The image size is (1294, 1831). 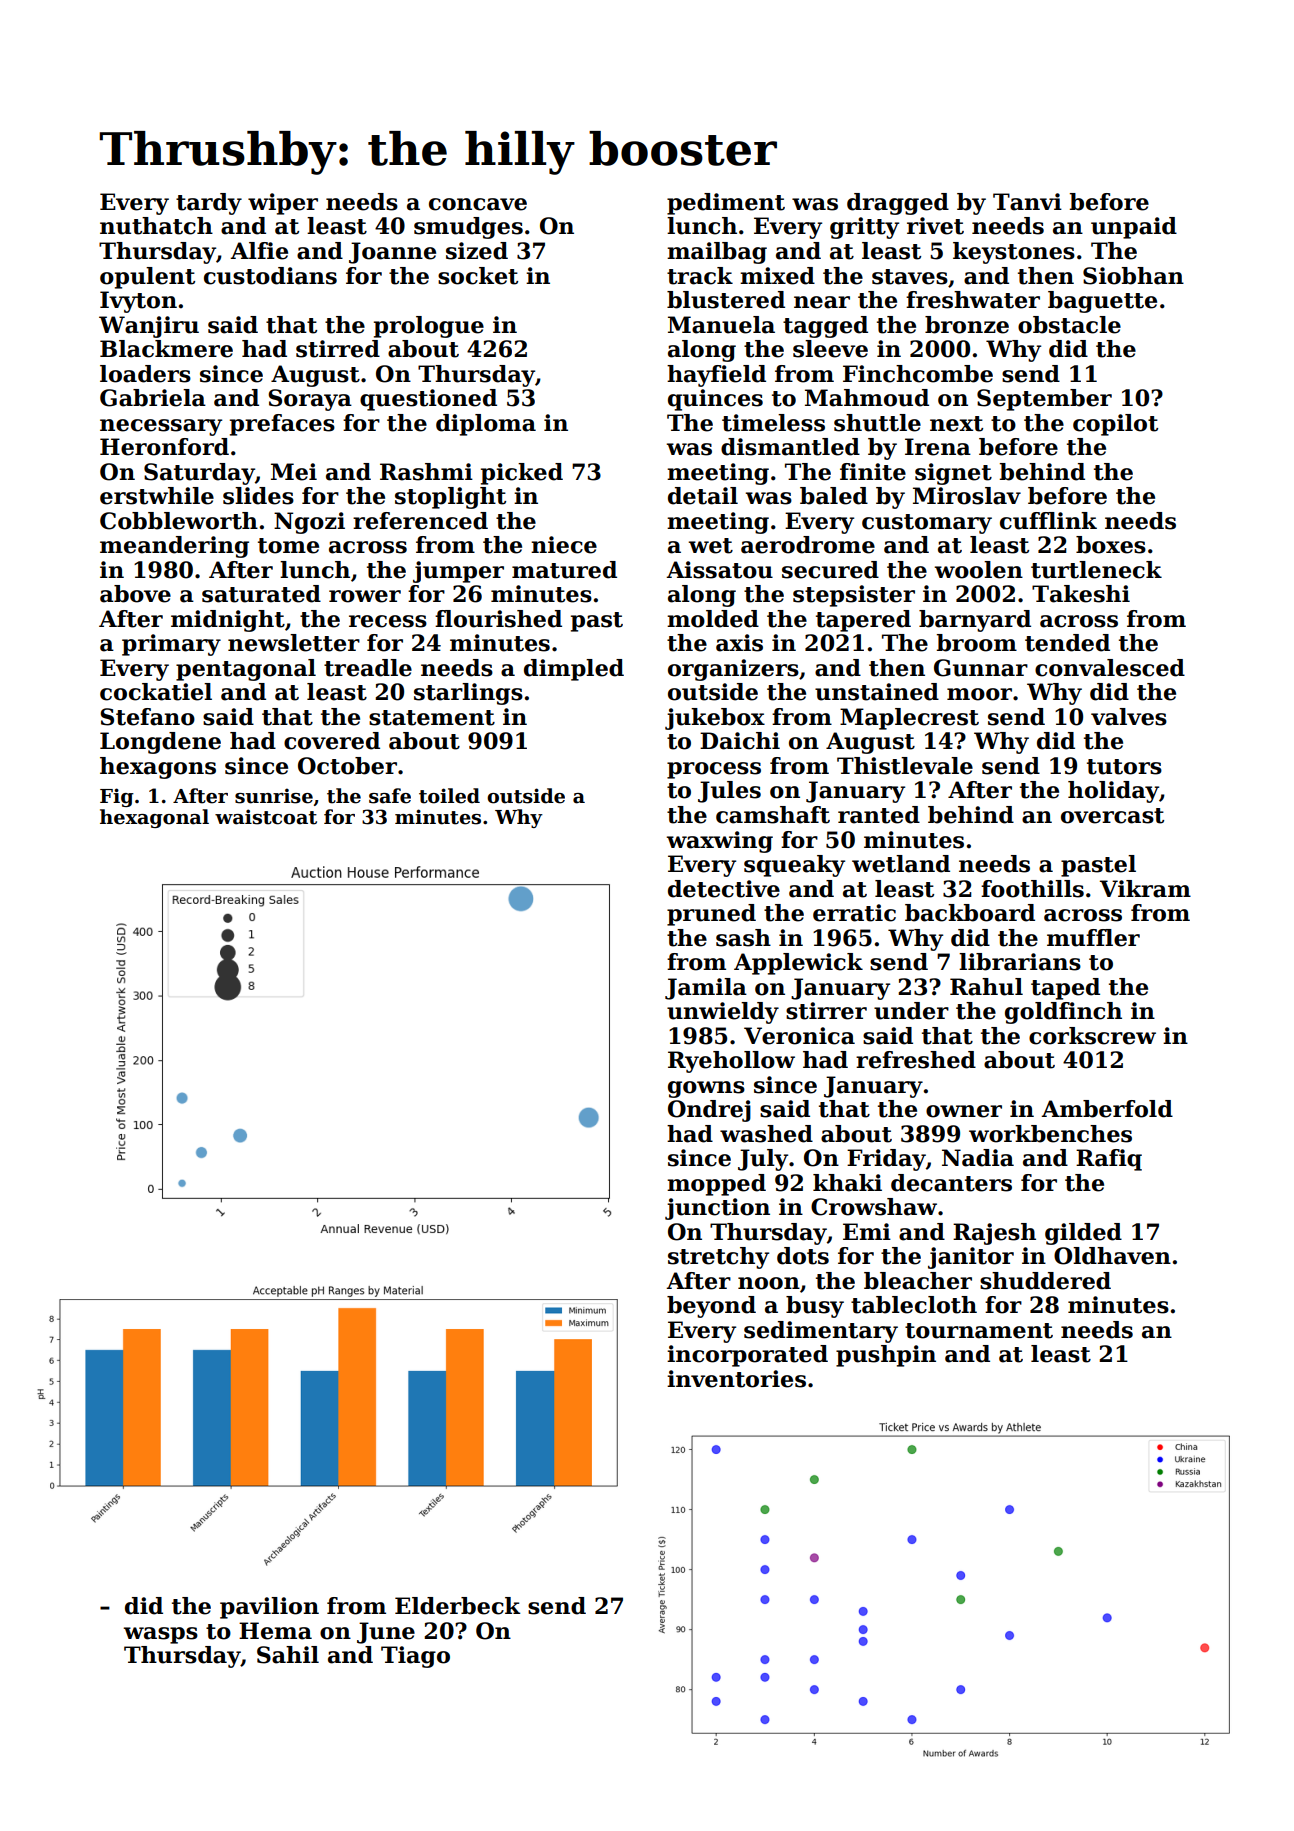 I want to click on Sahil, so click(x=288, y=1655).
